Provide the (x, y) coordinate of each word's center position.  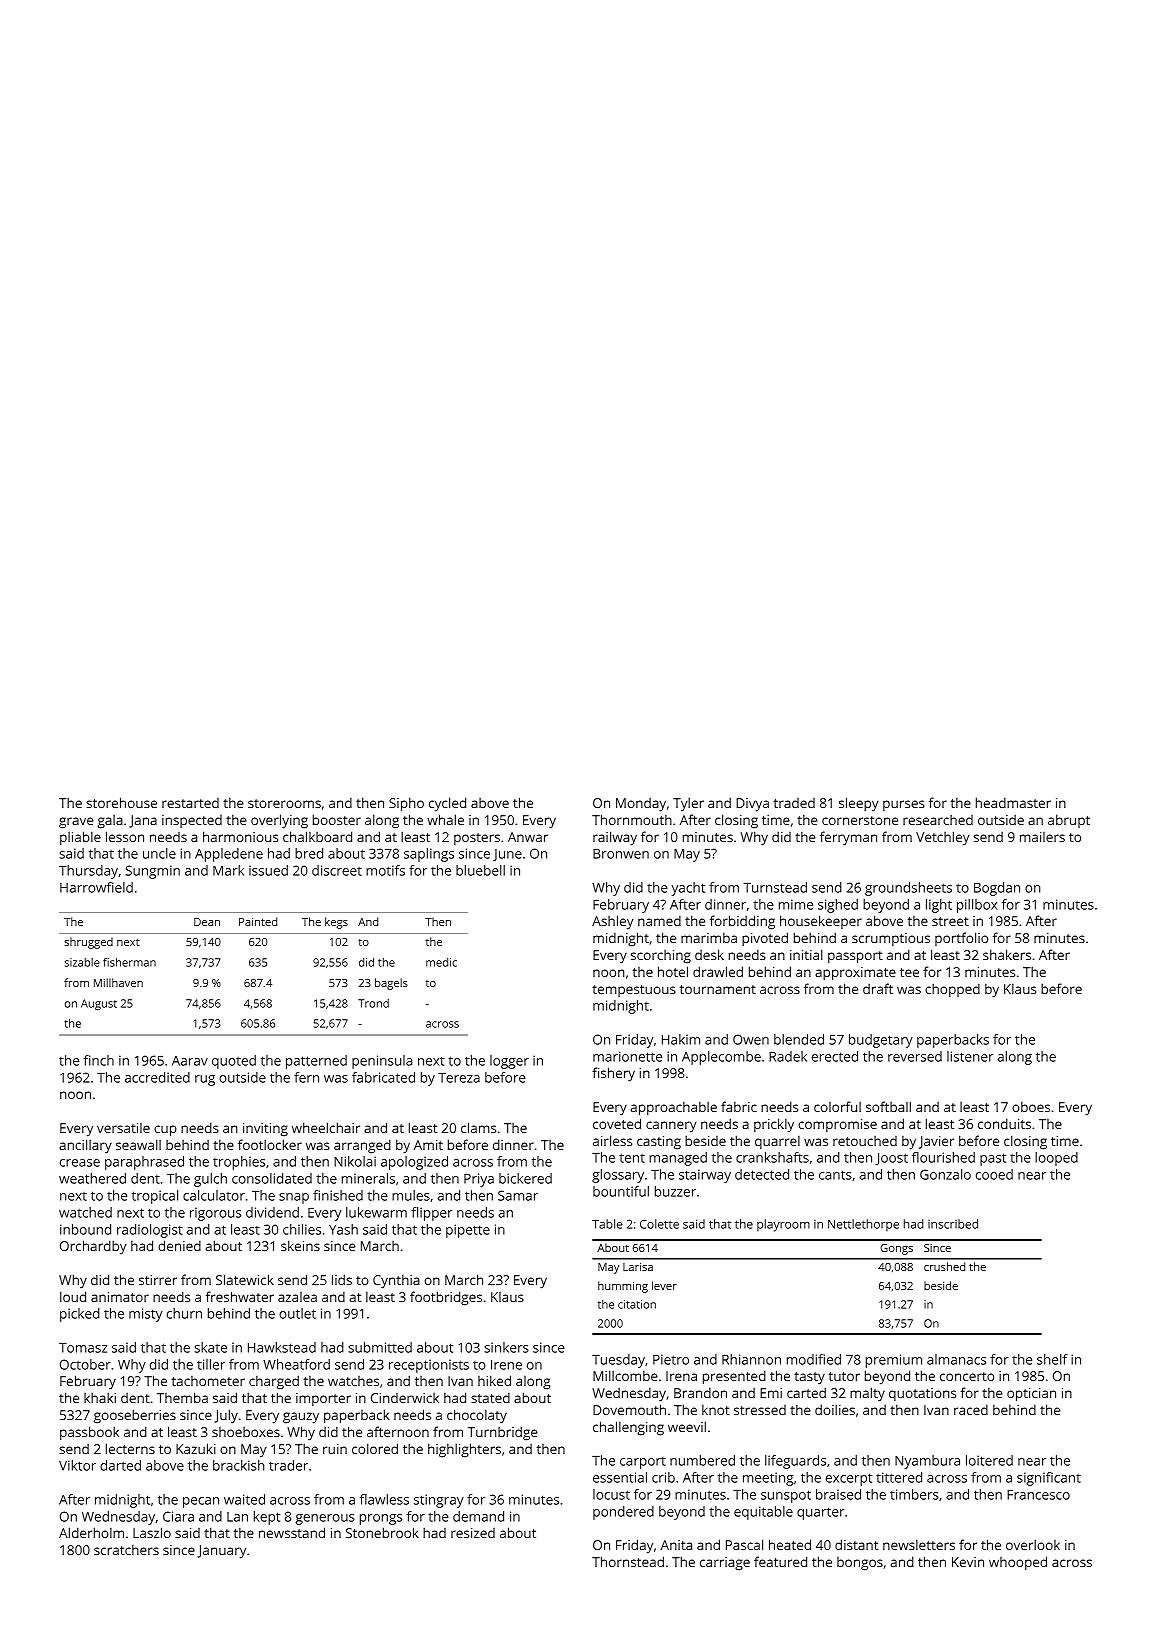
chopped (952, 990)
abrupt (1069, 821)
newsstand (292, 1532)
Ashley (613, 922)
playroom (783, 1225)
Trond (373, 1003)
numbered (702, 1460)
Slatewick (245, 1279)
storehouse (121, 802)
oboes (1031, 1106)
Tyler (688, 804)
